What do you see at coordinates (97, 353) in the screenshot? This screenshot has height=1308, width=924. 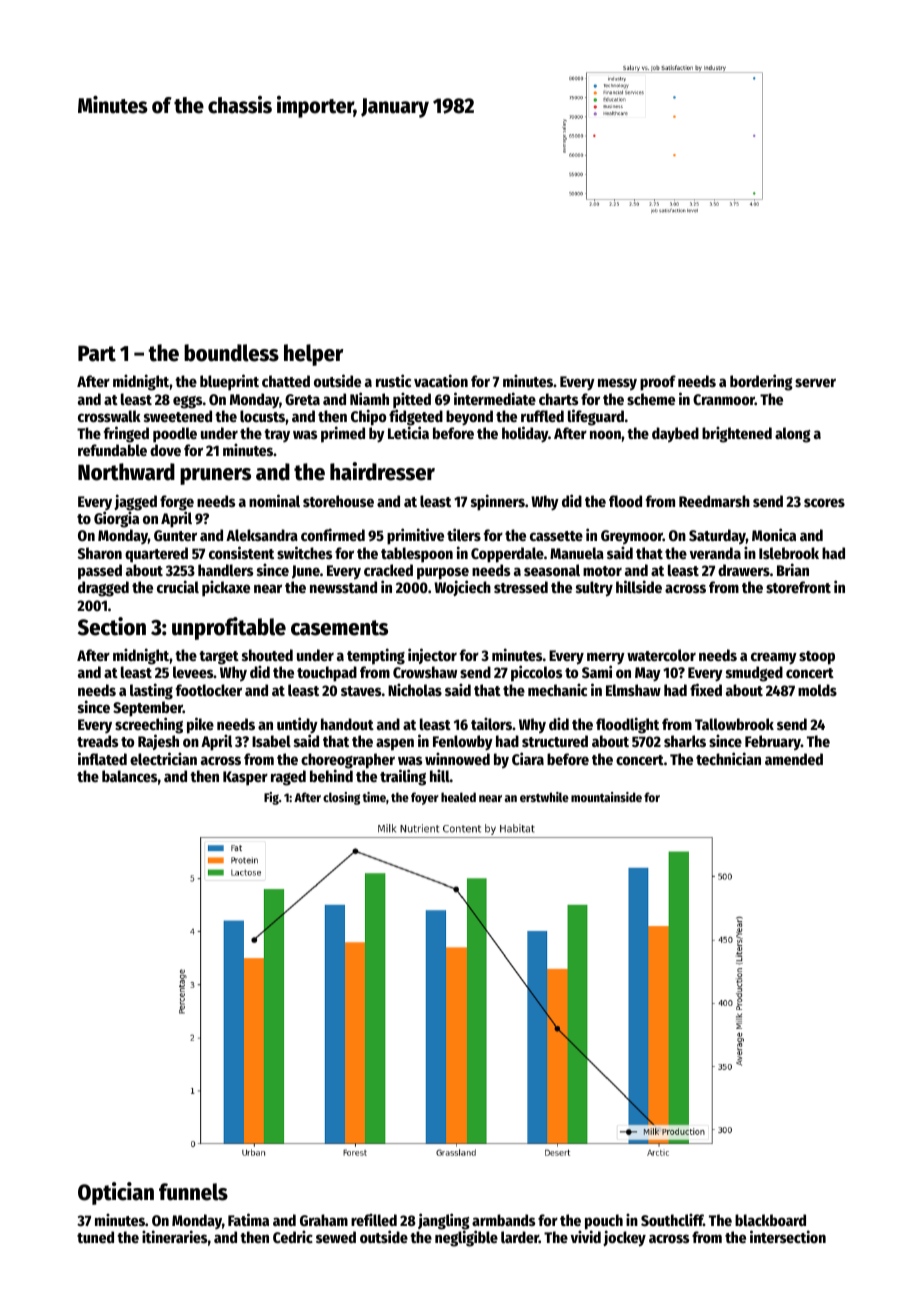 I see `Part` at bounding box center [97, 353].
